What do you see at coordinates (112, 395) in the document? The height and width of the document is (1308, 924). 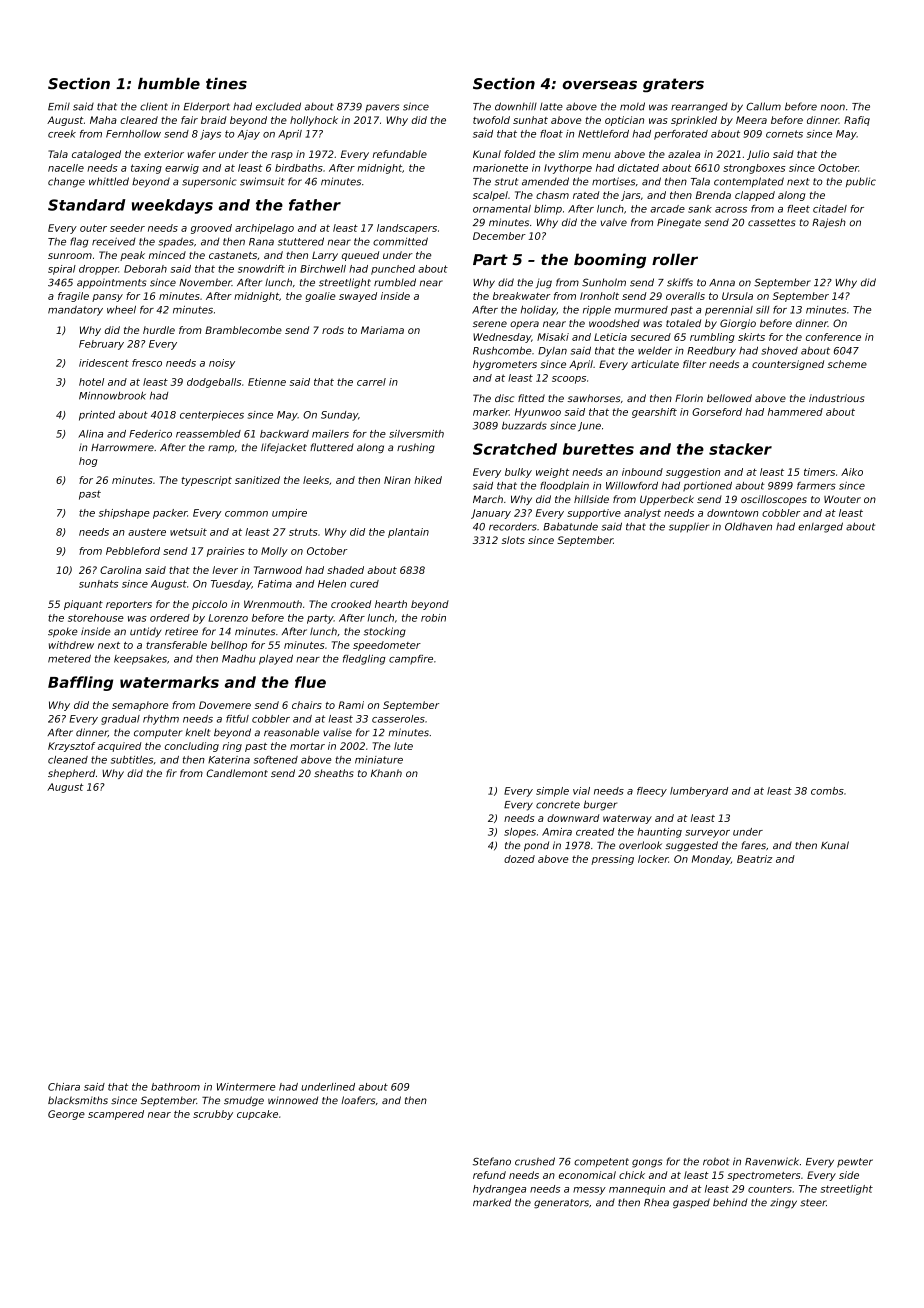 I see `Minnowbrook` at bounding box center [112, 395].
